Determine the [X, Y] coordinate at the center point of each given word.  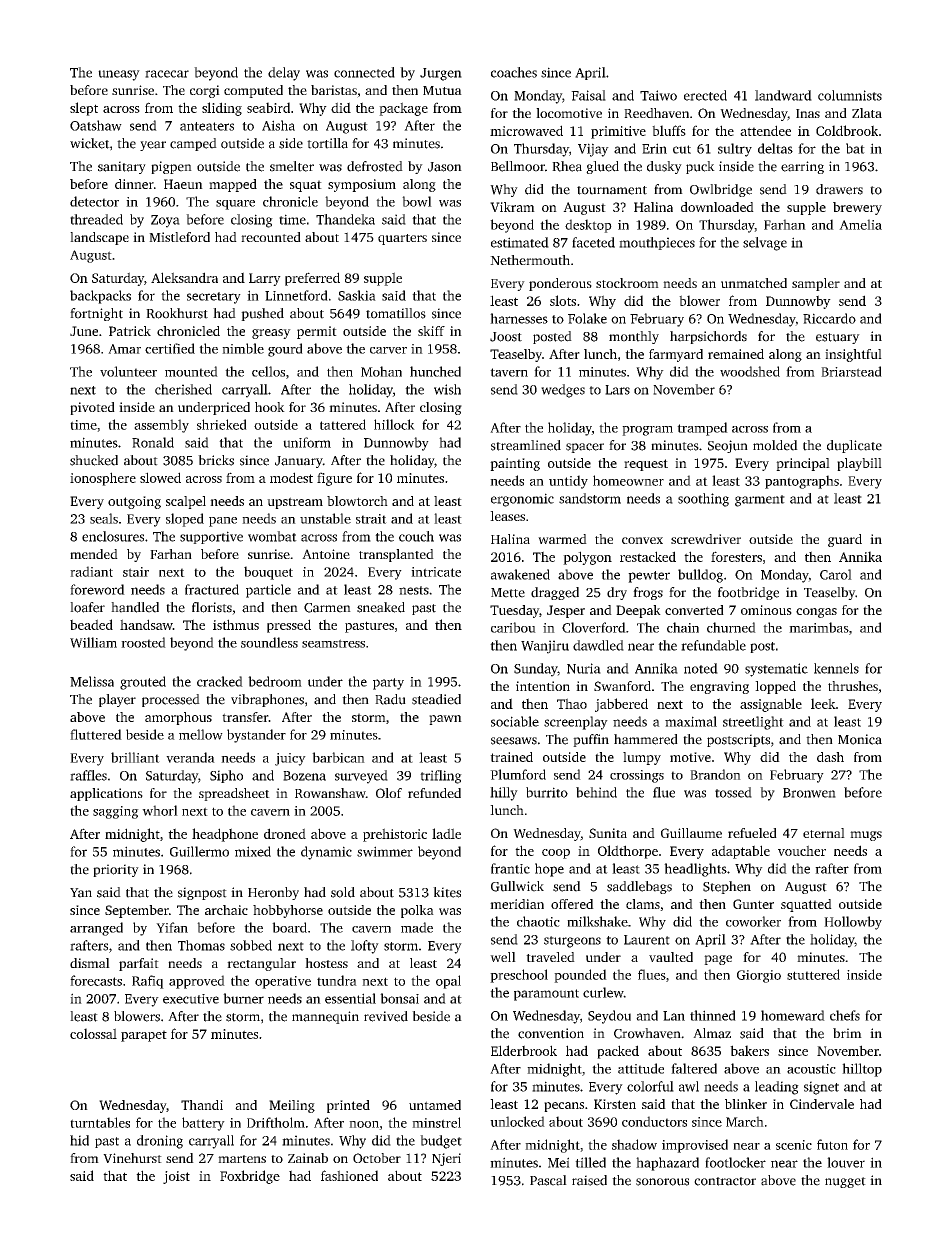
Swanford [622, 686]
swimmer [385, 851]
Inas [808, 113]
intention [543, 686]
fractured [212, 589]
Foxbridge [250, 1177]
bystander [256, 736]
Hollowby [853, 923]
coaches [514, 72]
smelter [292, 166]
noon [364, 1124]
